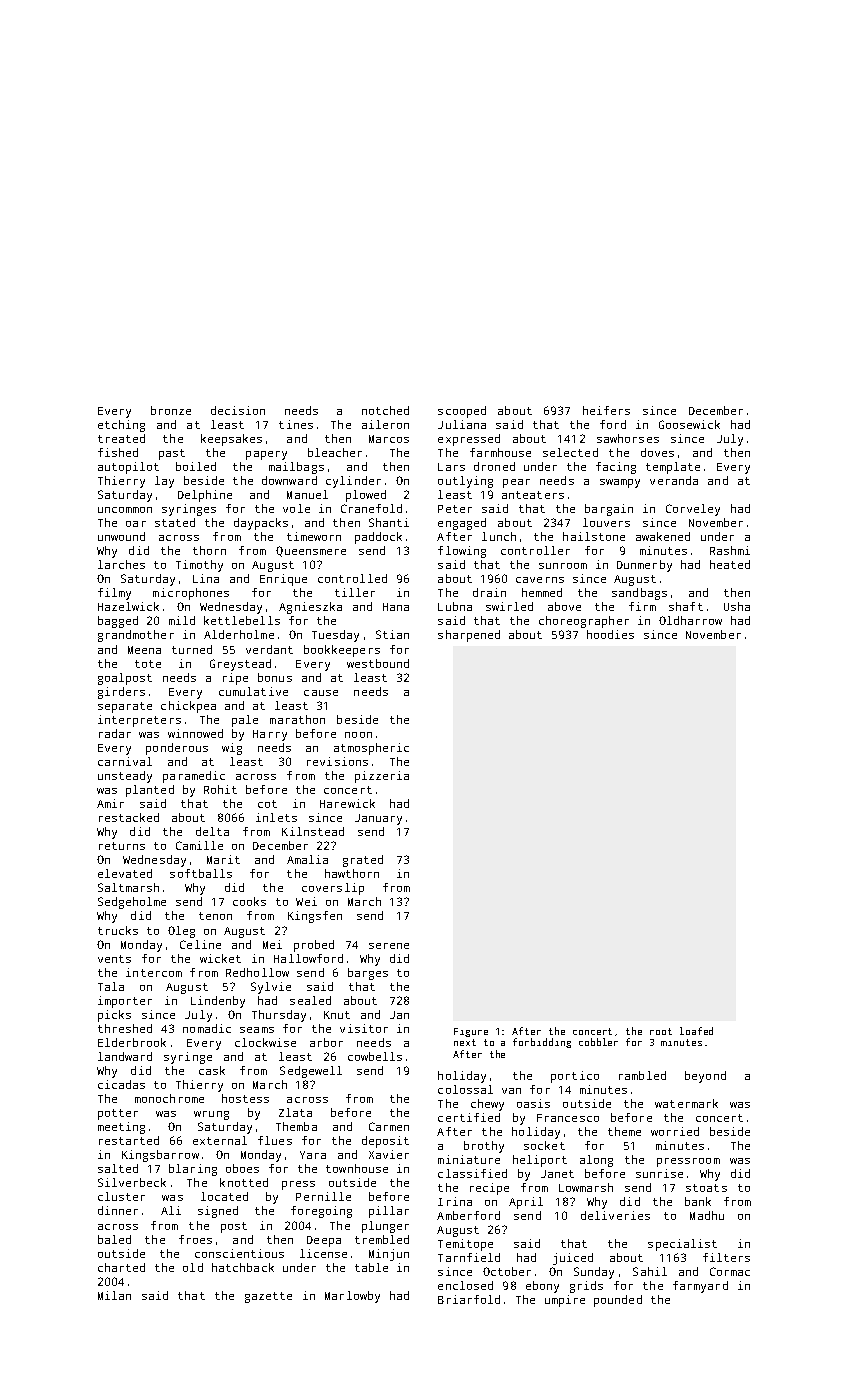 The image size is (849, 1400). Describe the element at coordinates (201, 873) in the image. I see `softballs` at that location.
